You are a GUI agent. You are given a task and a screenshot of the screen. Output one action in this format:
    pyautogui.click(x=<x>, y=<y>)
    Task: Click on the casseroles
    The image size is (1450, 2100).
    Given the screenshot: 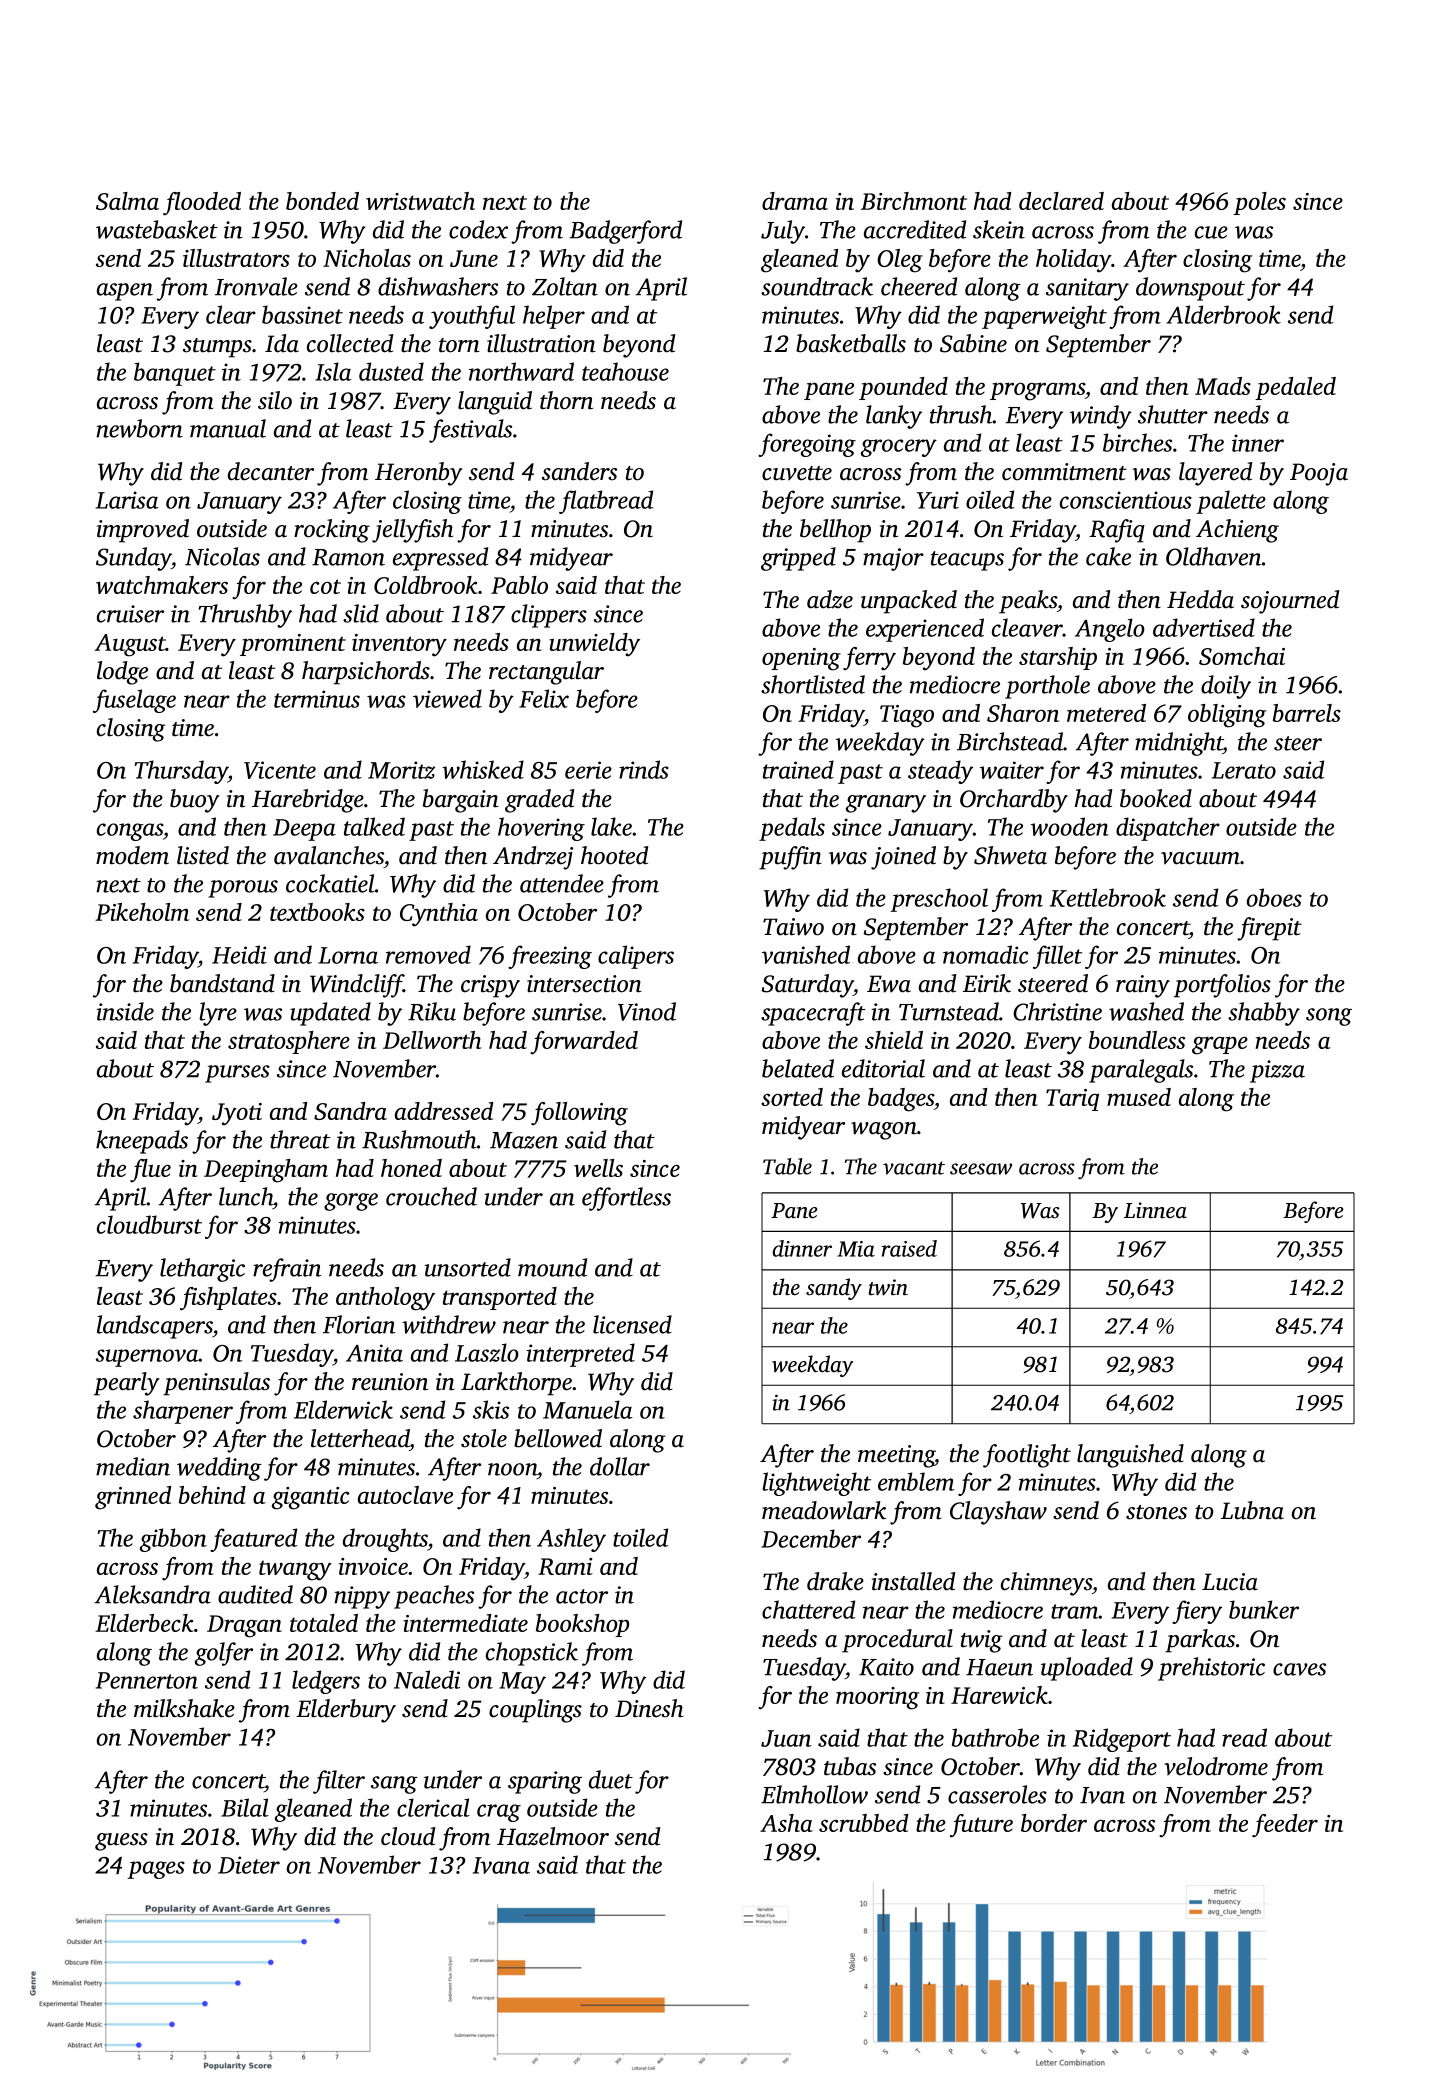 What is the action you would take?
    pyautogui.click(x=997, y=1794)
